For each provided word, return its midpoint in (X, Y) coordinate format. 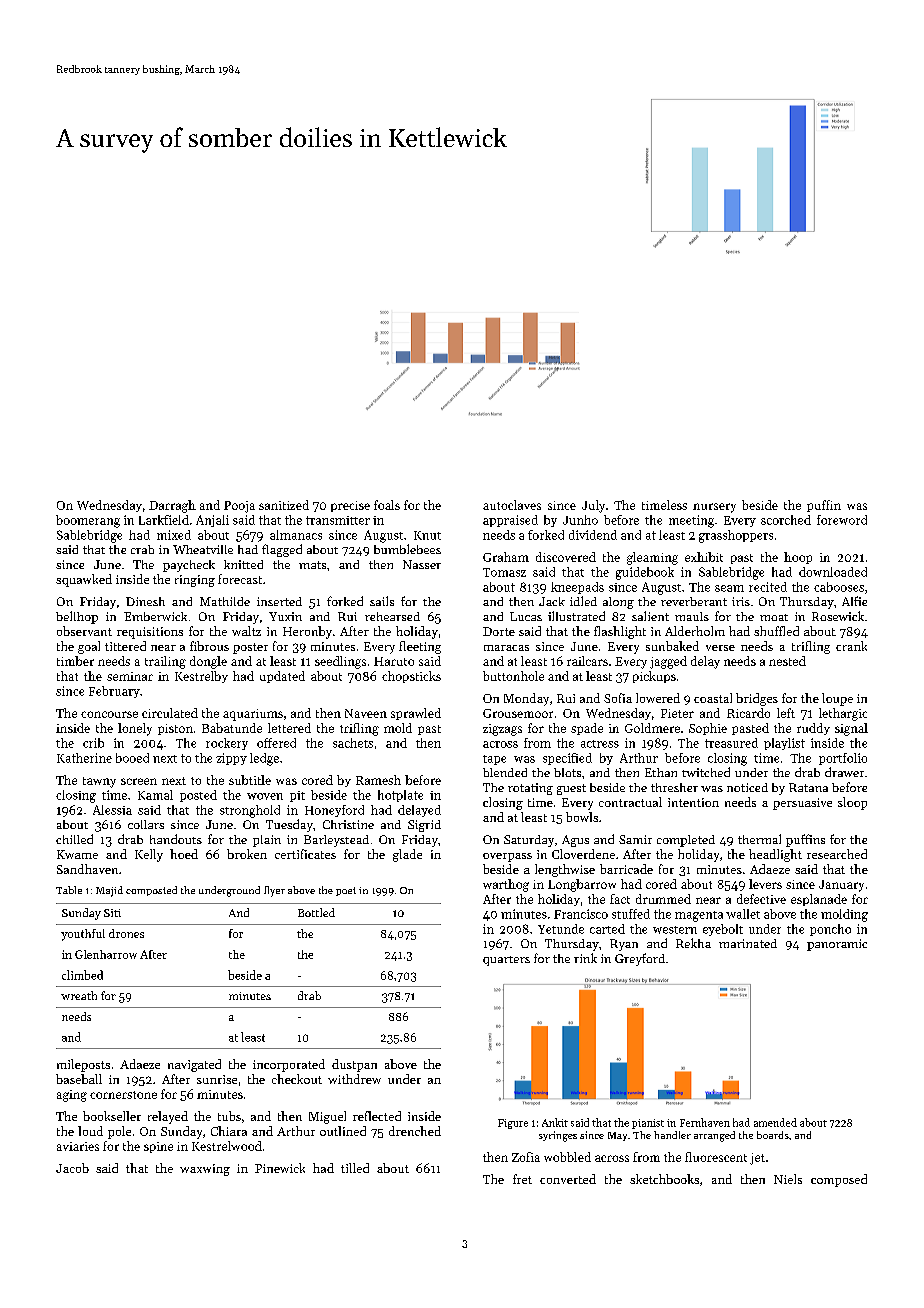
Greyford (640, 959)
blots (567, 772)
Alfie (854, 601)
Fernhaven (705, 1122)
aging (72, 1096)
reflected (377, 1116)
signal (851, 729)
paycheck (189, 566)
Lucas (526, 616)
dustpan (354, 1065)
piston (175, 729)
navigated (194, 1065)
